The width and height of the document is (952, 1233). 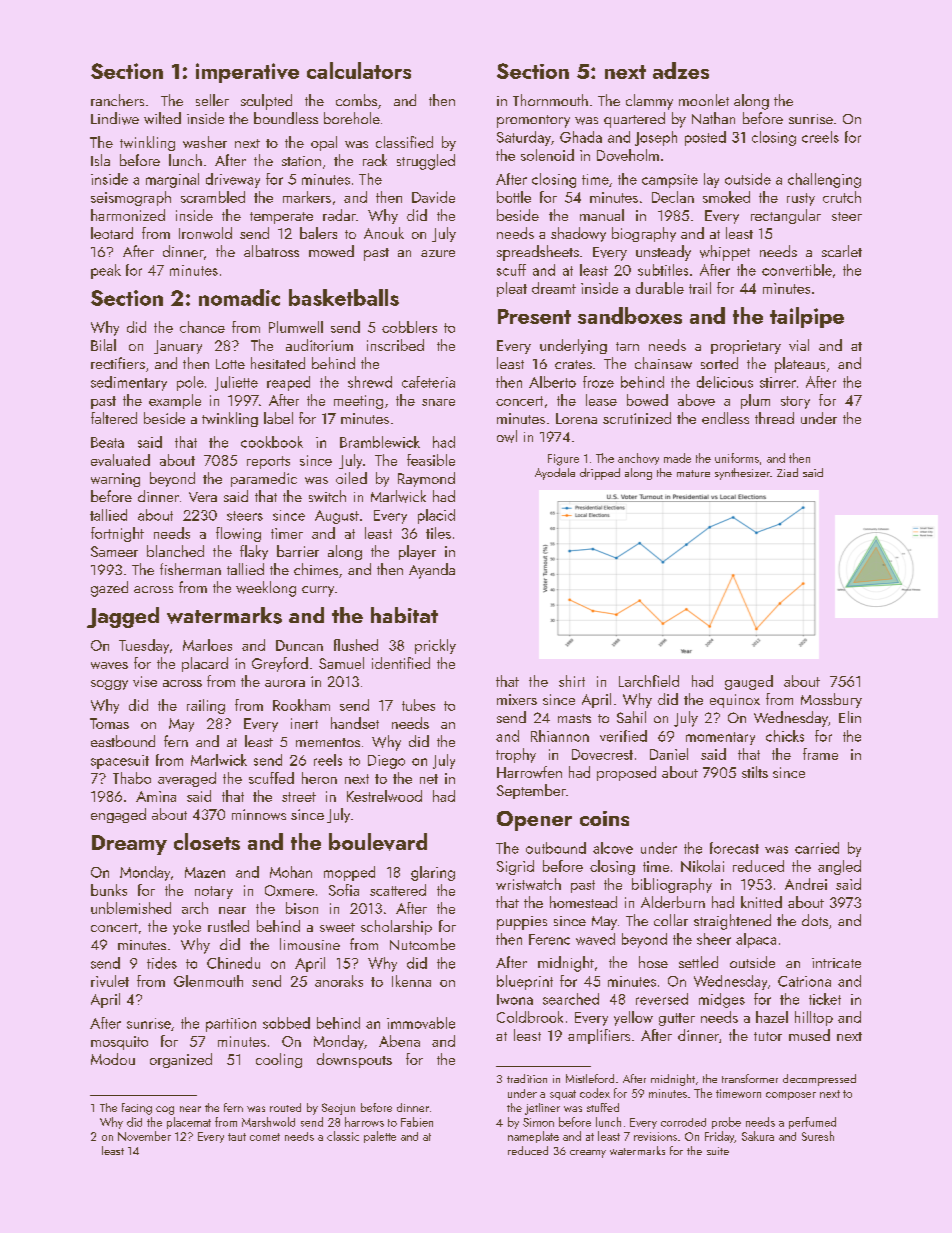 I want to click on synthesizer, so click(x=742, y=474).
